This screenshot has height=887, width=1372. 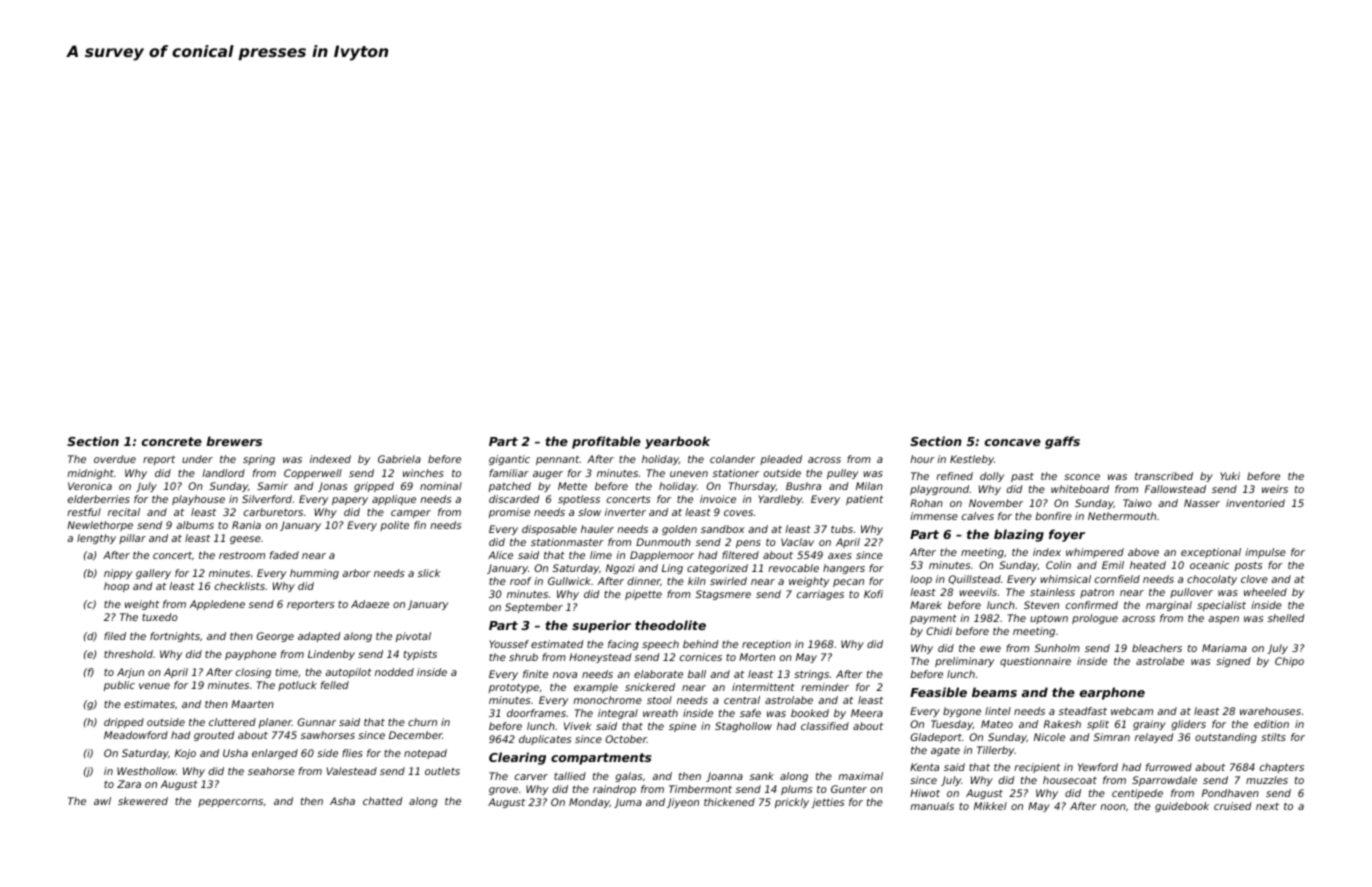 What do you see at coordinates (752, 487) in the screenshot?
I see `Thursday` at bounding box center [752, 487].
